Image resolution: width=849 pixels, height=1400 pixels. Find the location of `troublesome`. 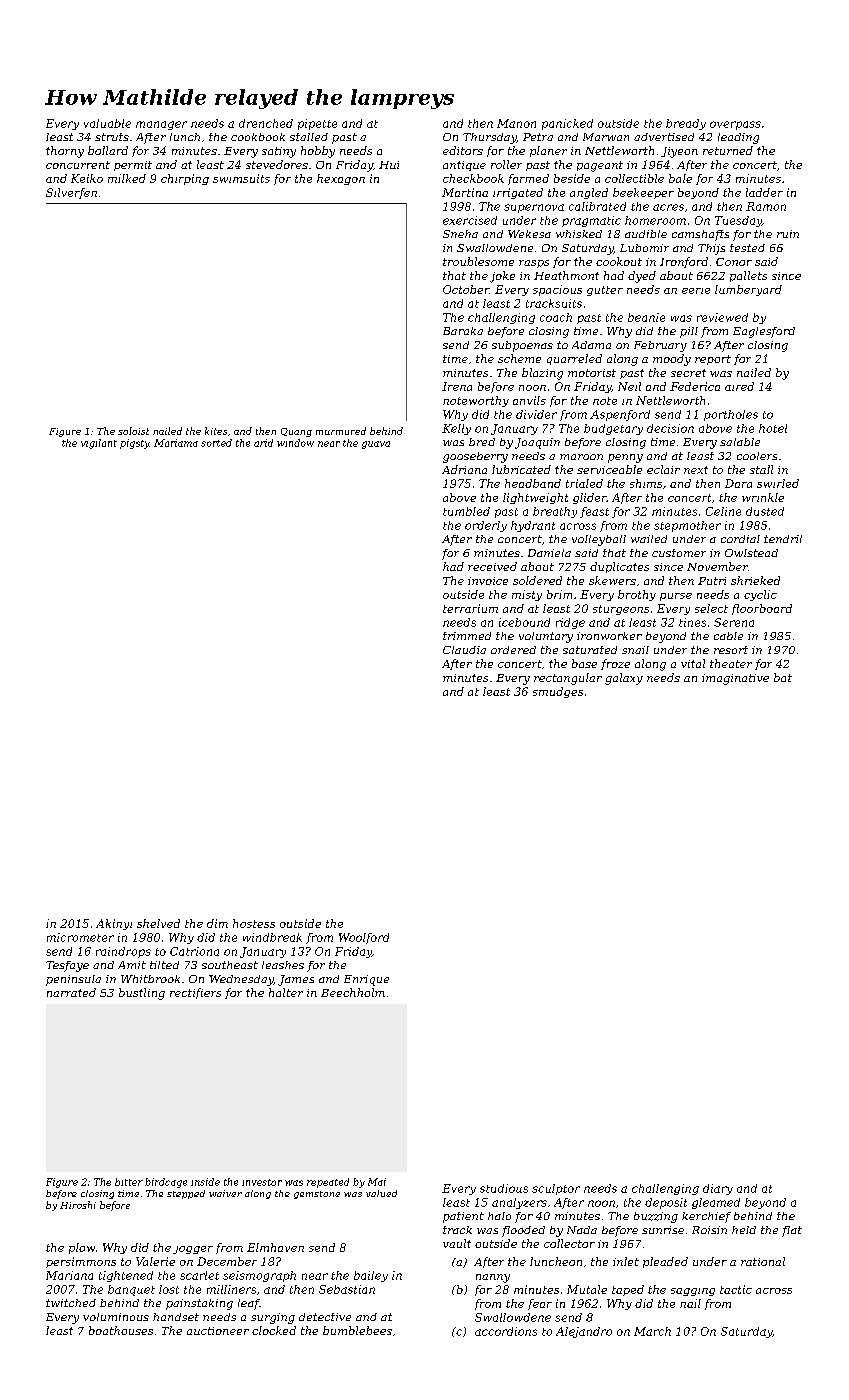

troublesome is located at coordinates (478, 261).
